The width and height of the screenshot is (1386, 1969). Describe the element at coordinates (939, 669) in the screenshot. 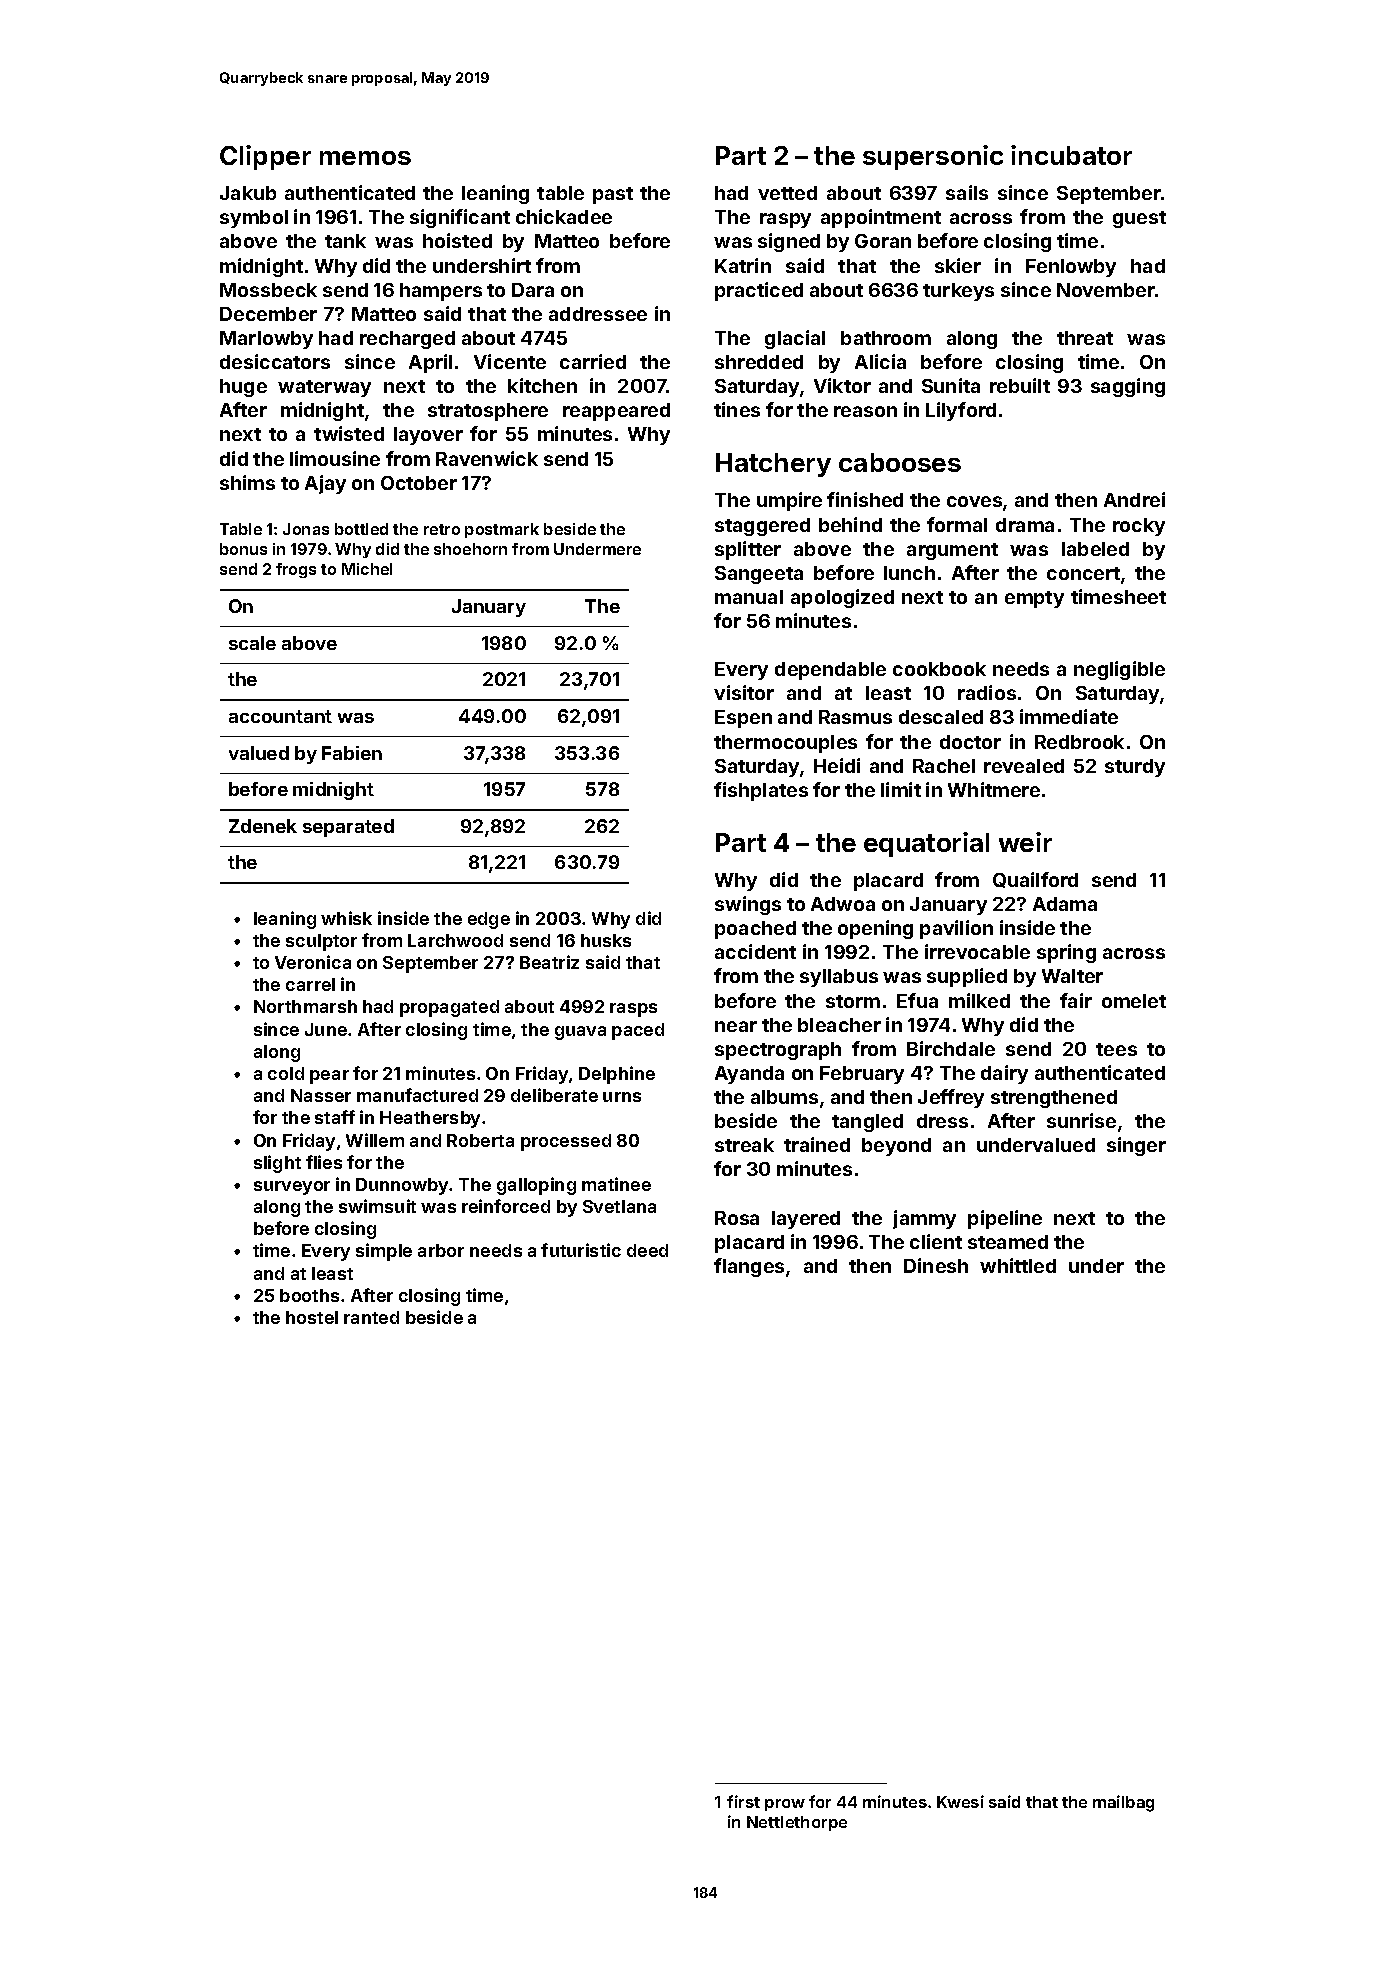

I see `cookbook` at that location.
